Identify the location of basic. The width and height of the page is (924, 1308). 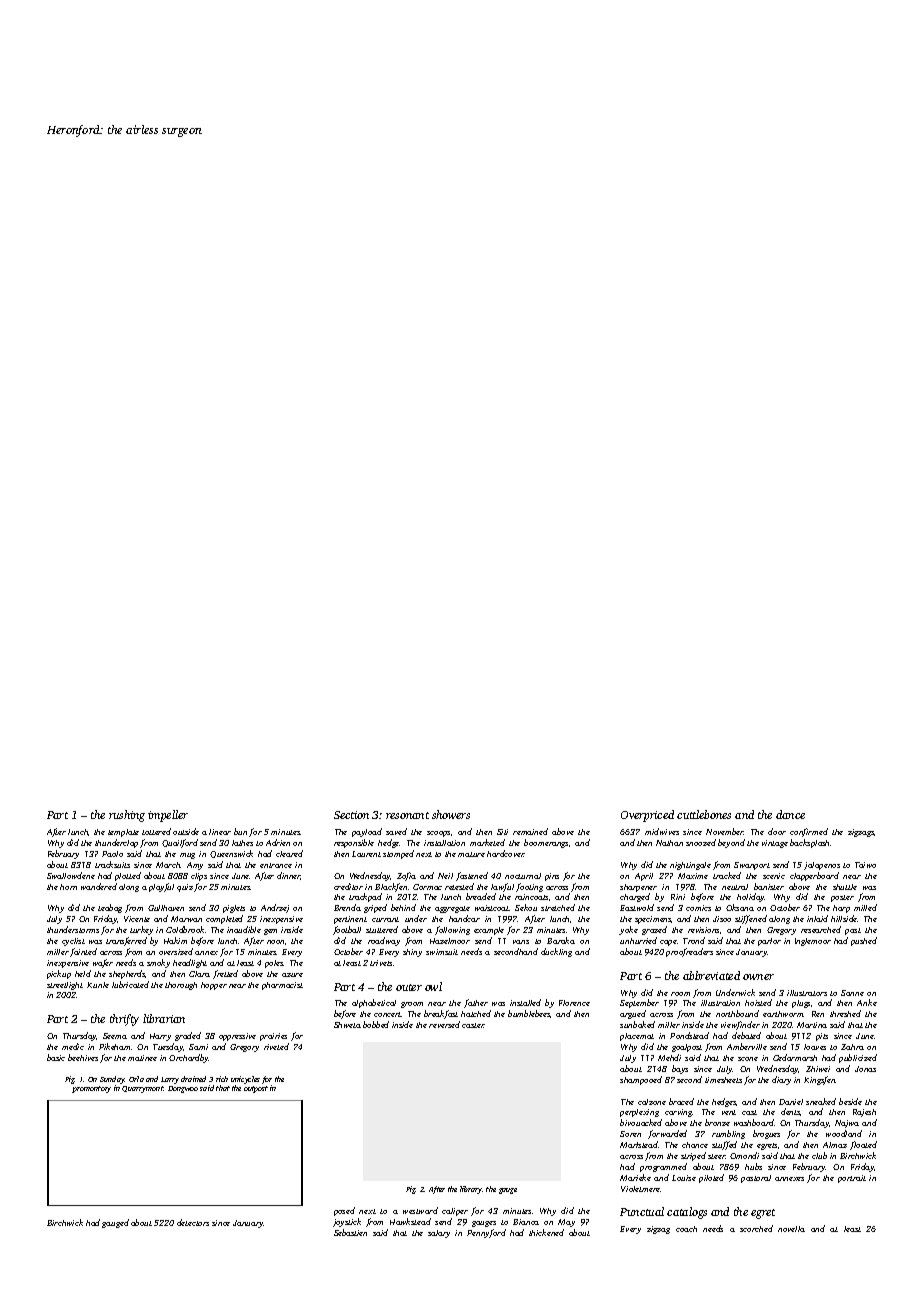
(56, 1057).
